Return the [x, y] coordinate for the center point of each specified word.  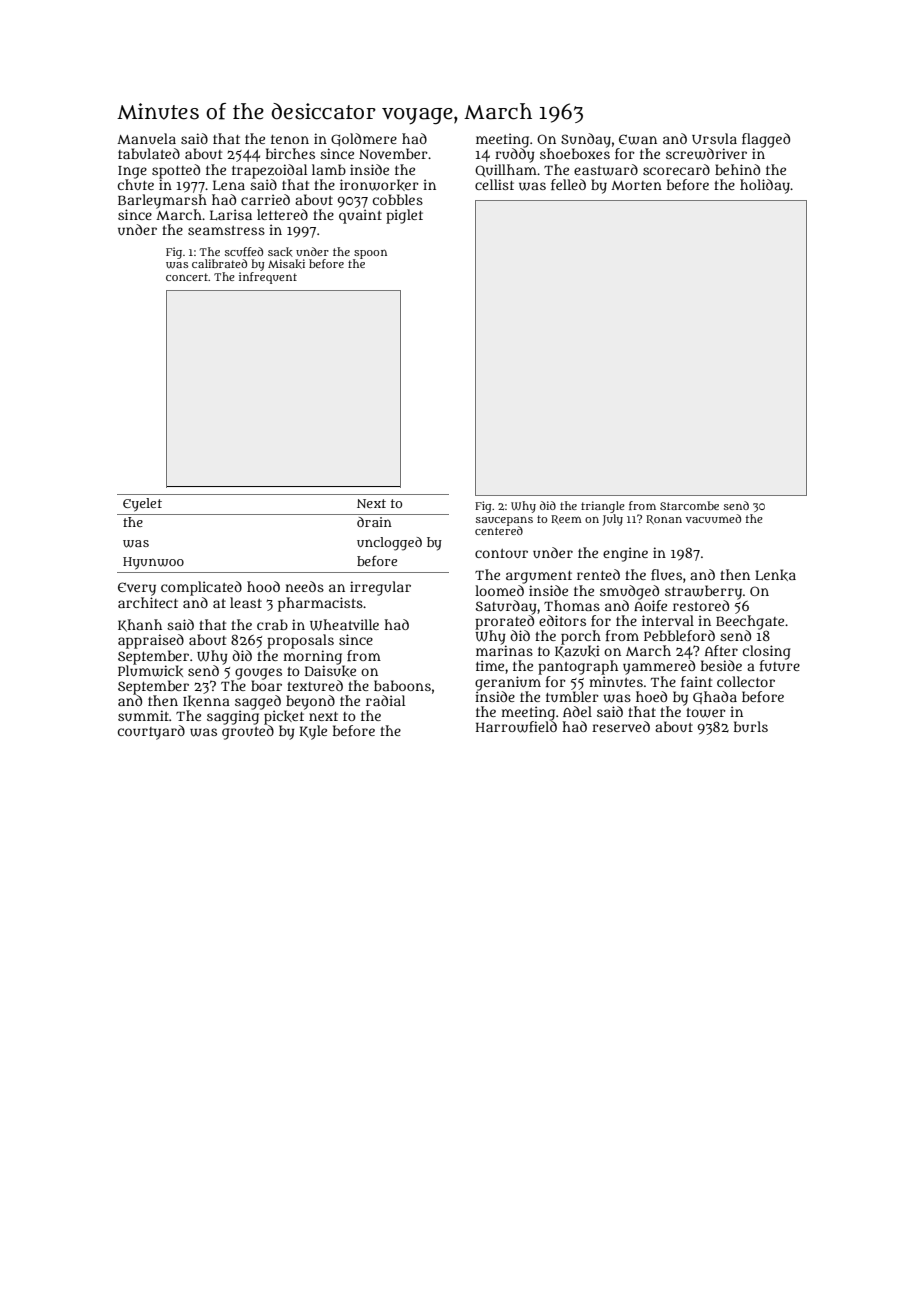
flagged [766, 140]
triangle [603, 507]
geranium [508, 683]
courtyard [151, 732]
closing [766, 652]
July [612, 520]
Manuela [146, 138]
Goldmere [364, 139]
